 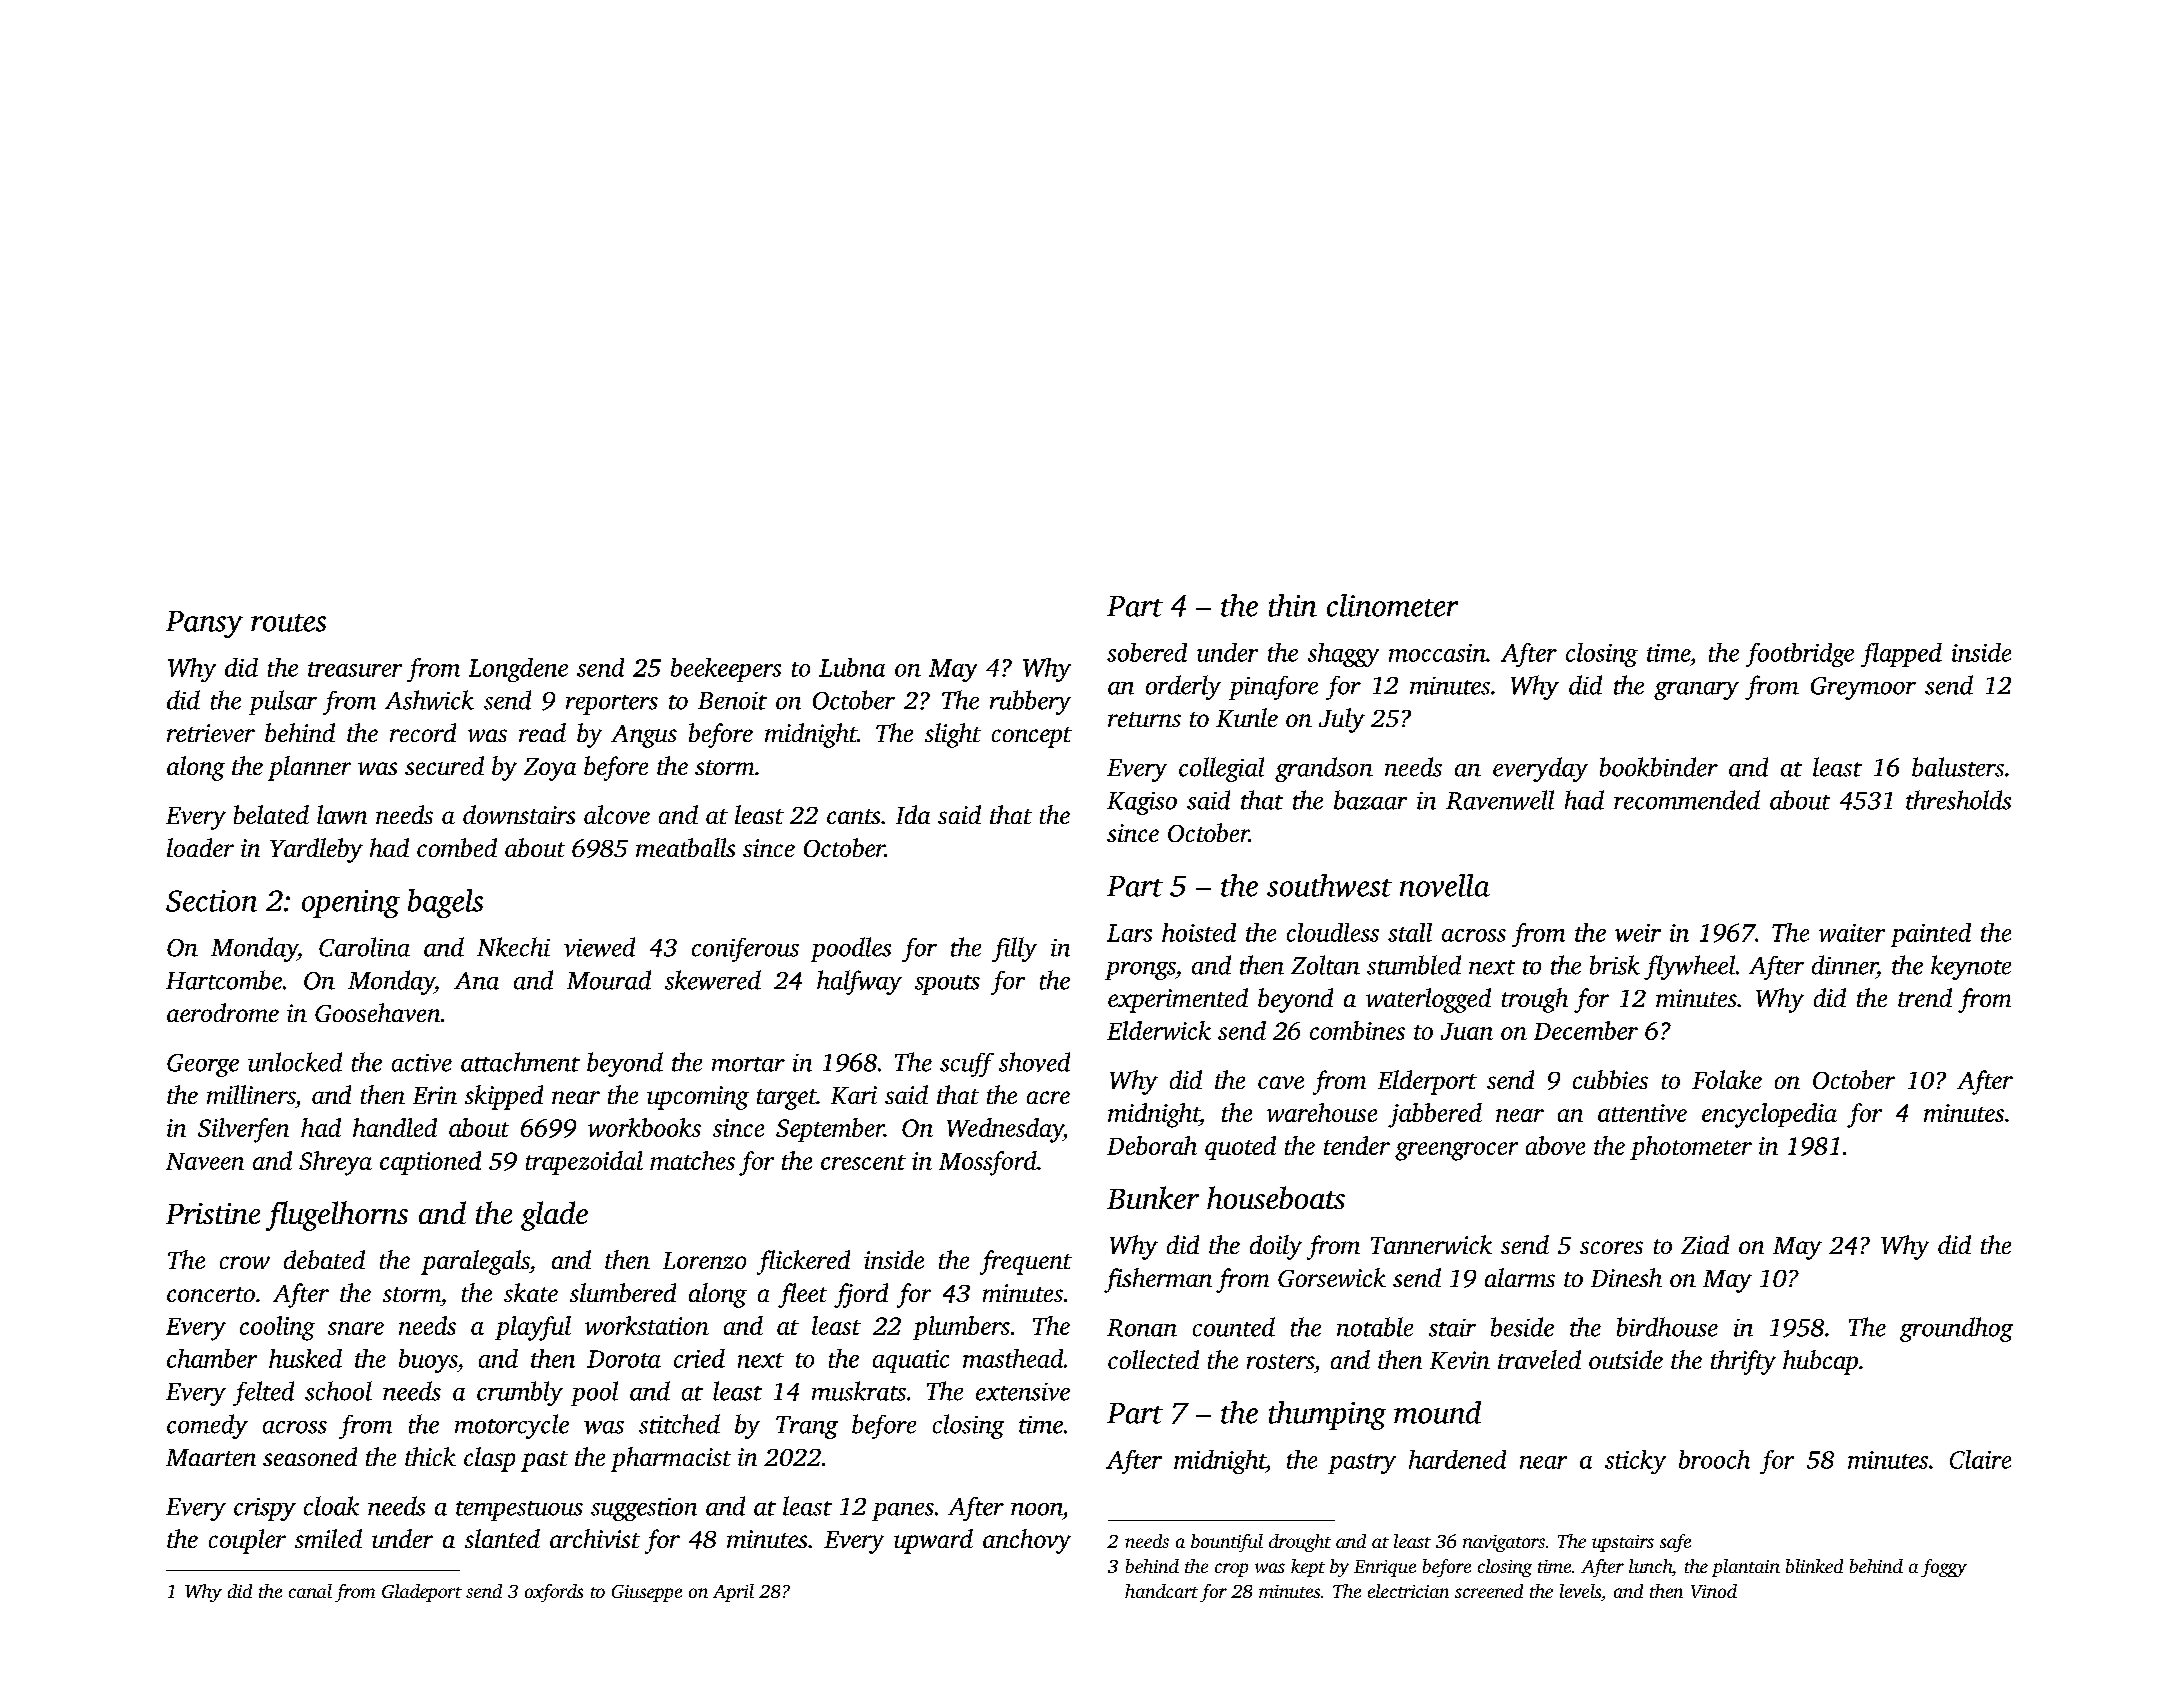 I want to click on loader, so click(x=200, y=847).
